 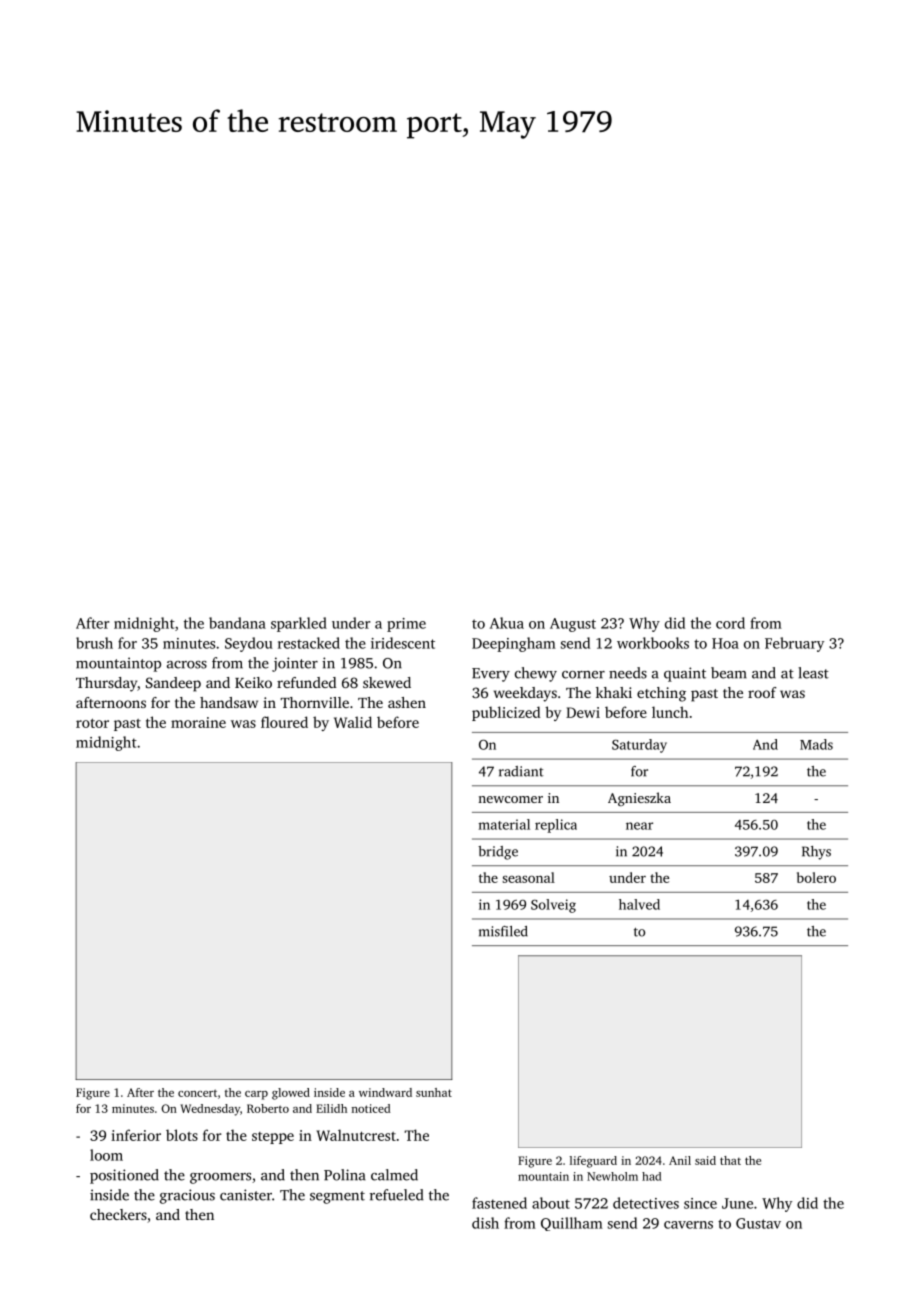 I want to click on bridge, so click(x=498, y=853).
